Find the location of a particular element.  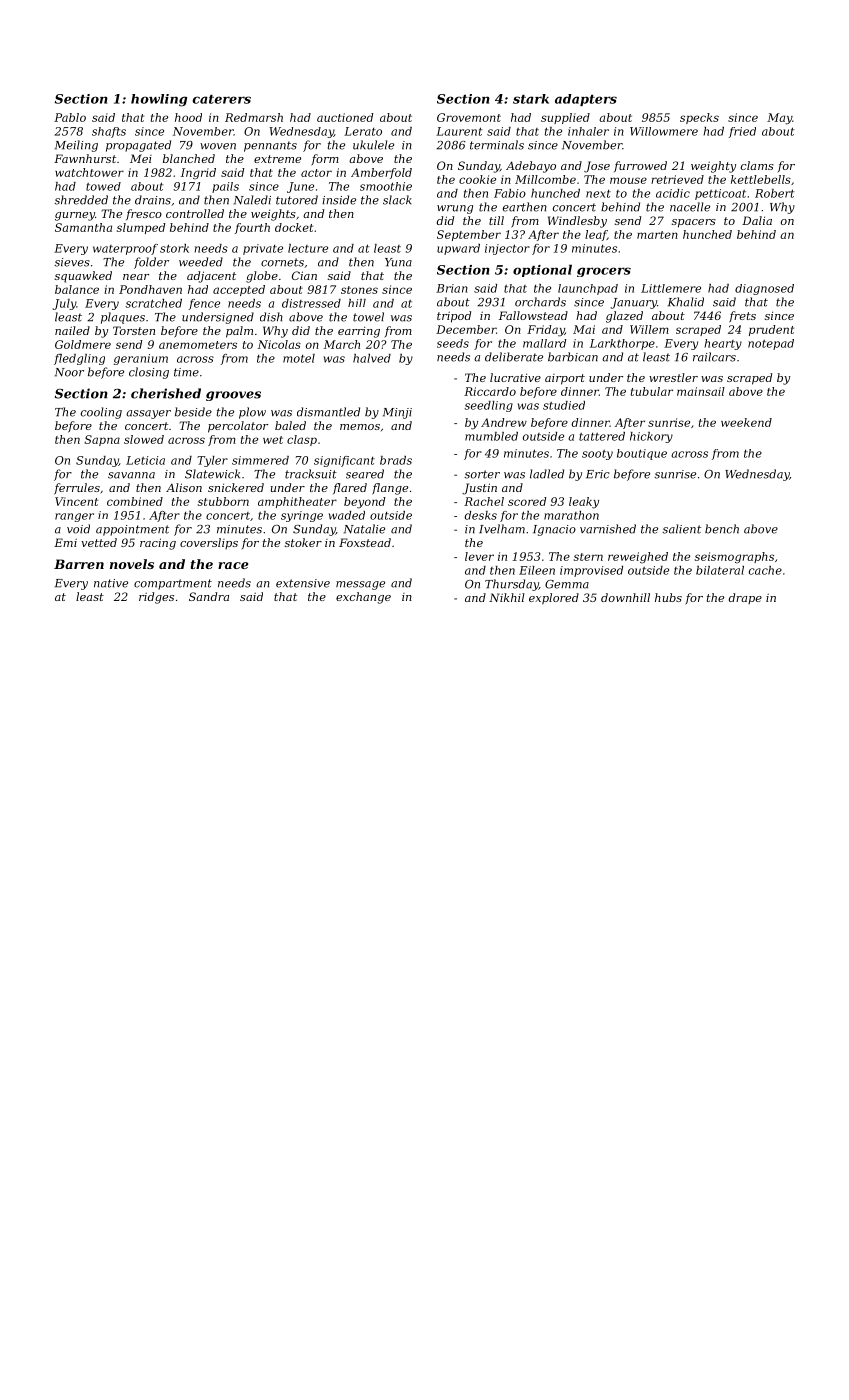

May is located at coordinates (779, 119).
